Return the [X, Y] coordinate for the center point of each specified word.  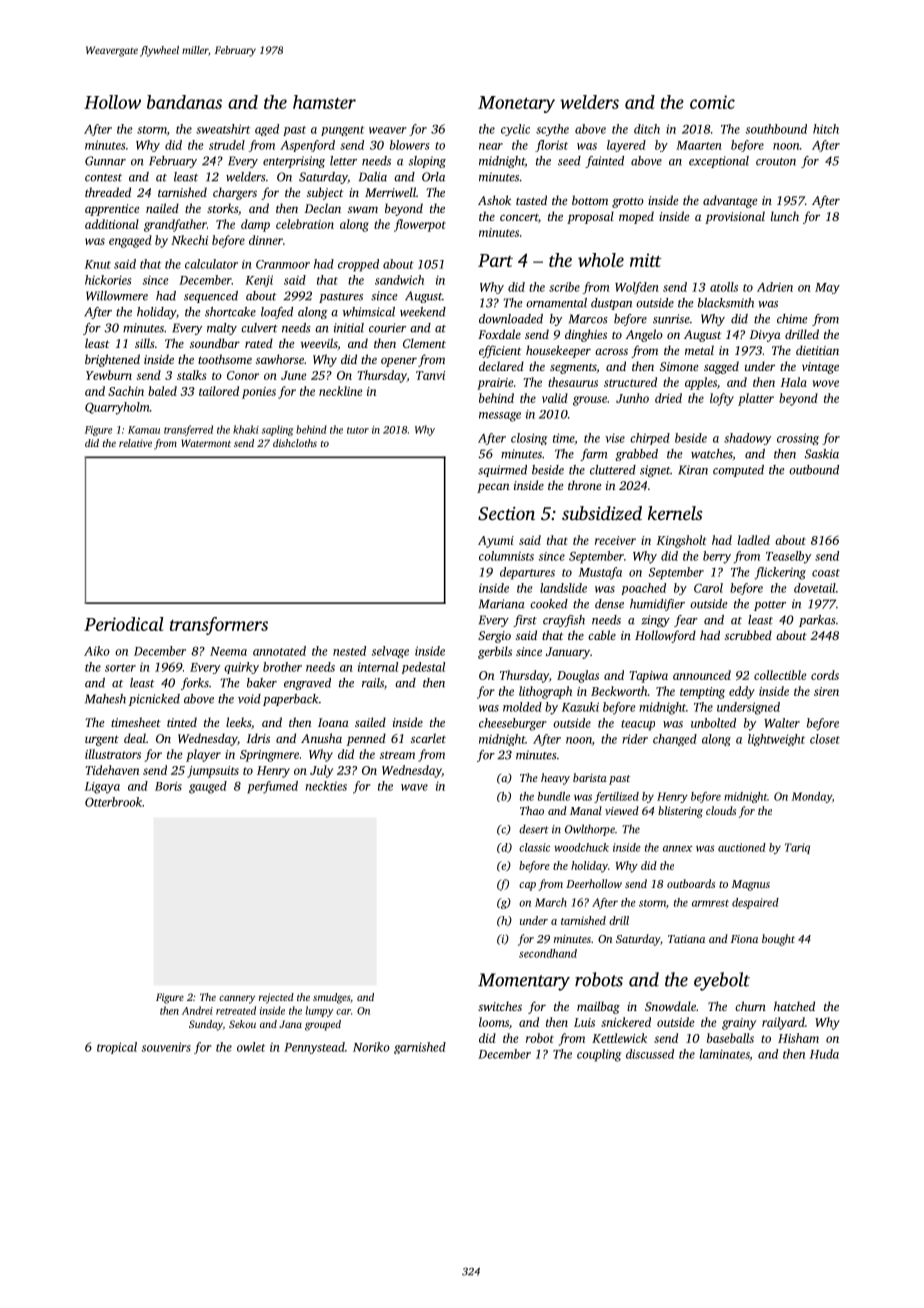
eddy [742, 692]
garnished [420, 1048]
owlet [251, 1047]
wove [826, 383]
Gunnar [105, 161]
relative [135, 443]
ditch [647, 129]
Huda [824, 1054]
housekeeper [558, 351]
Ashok [494, 200]
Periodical [124, 624]
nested [349, 651]
